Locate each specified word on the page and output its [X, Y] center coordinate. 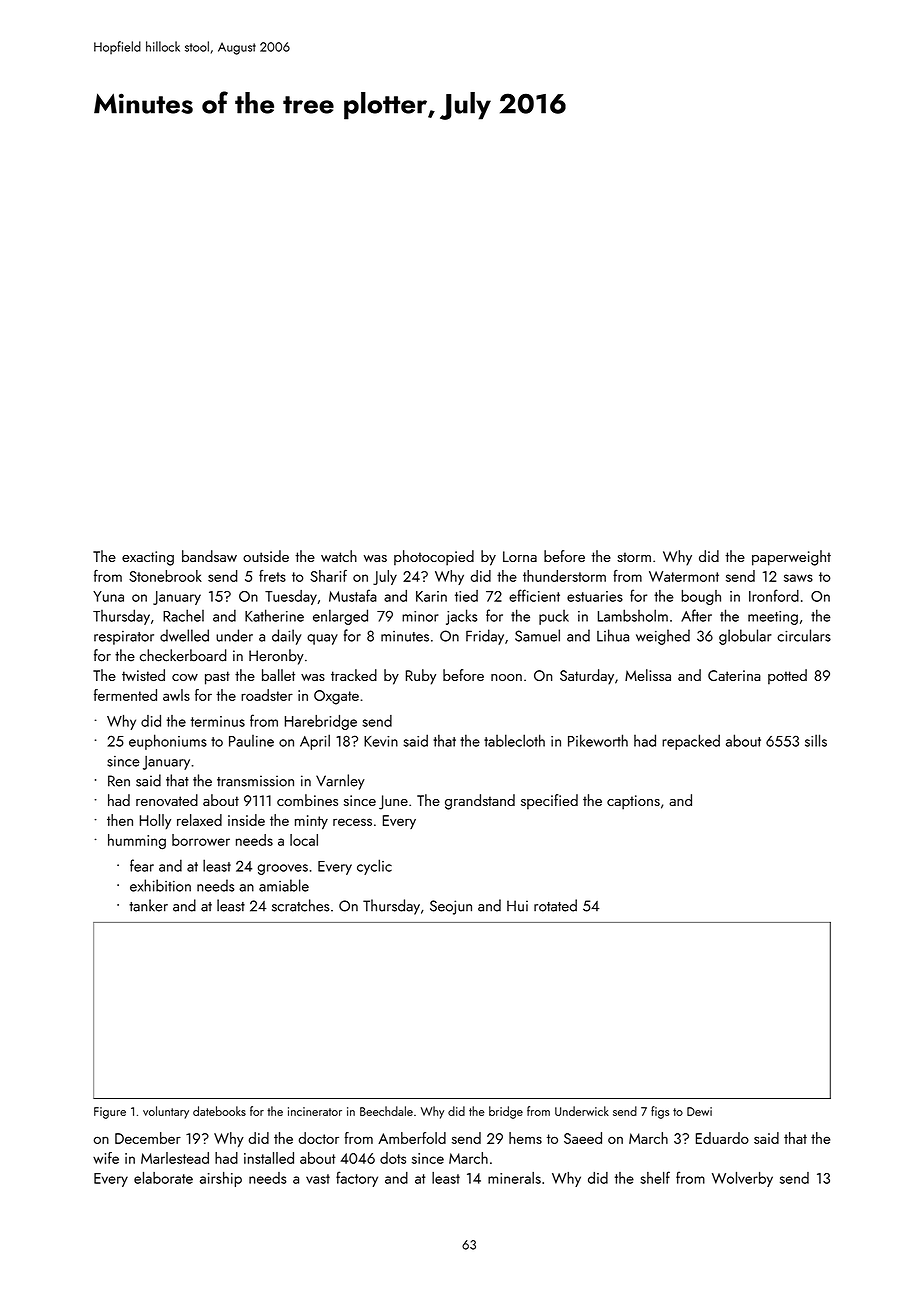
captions [633, 802]
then [120, 820]
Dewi [699, 1111]
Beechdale [386, 1111]
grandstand [480, 802]
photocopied [434, 558]
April [315, 742]
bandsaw [209, 556]
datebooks [219, 1111]
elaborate [163, 1178]
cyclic [374, 867]
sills [816, 740]
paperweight [791, 558]
